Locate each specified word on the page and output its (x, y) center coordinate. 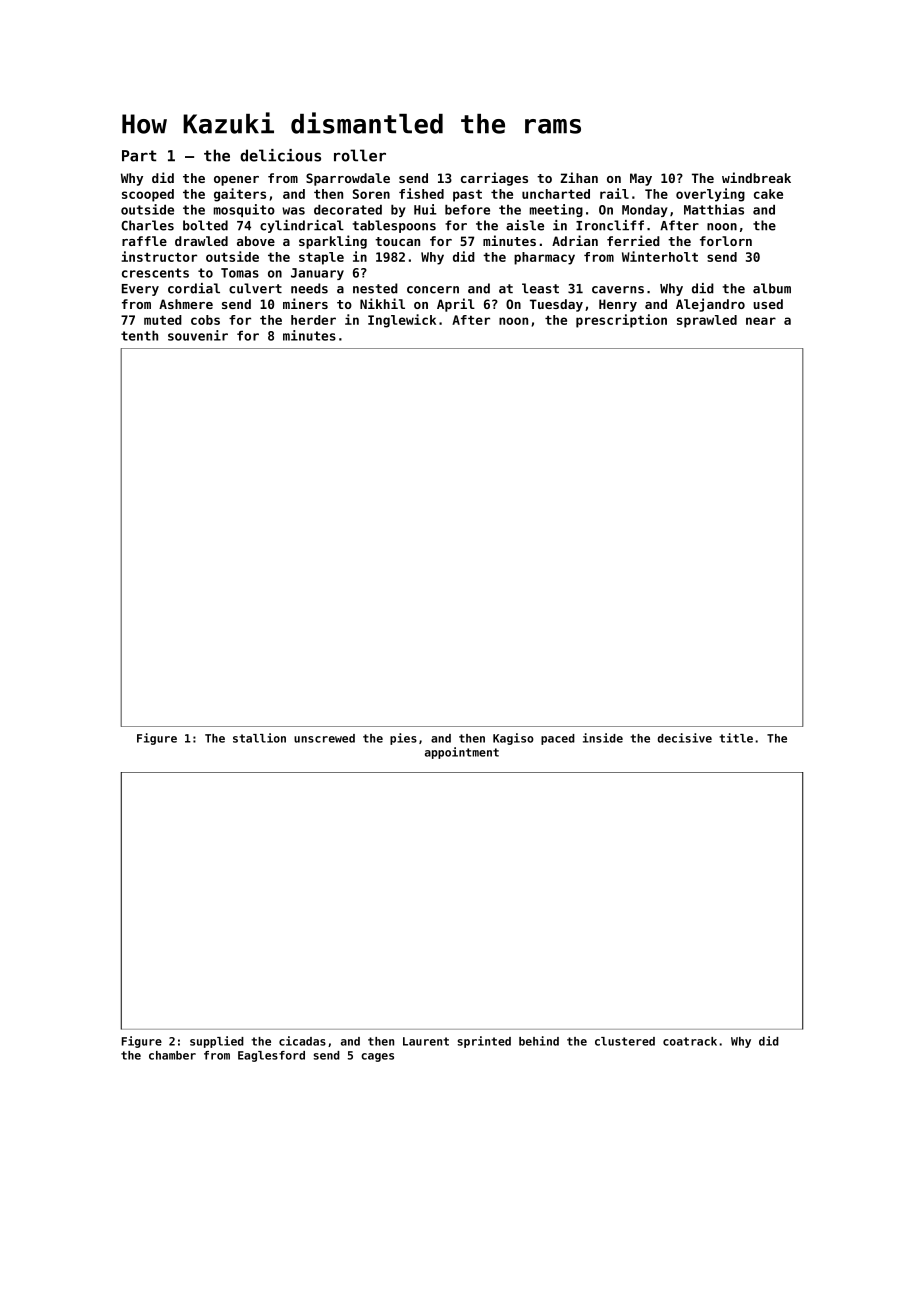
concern (433, 290)
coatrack (690, 1041)
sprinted (484, 1042)
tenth (139, 336)
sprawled (707, 321)
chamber (172, 1055)
